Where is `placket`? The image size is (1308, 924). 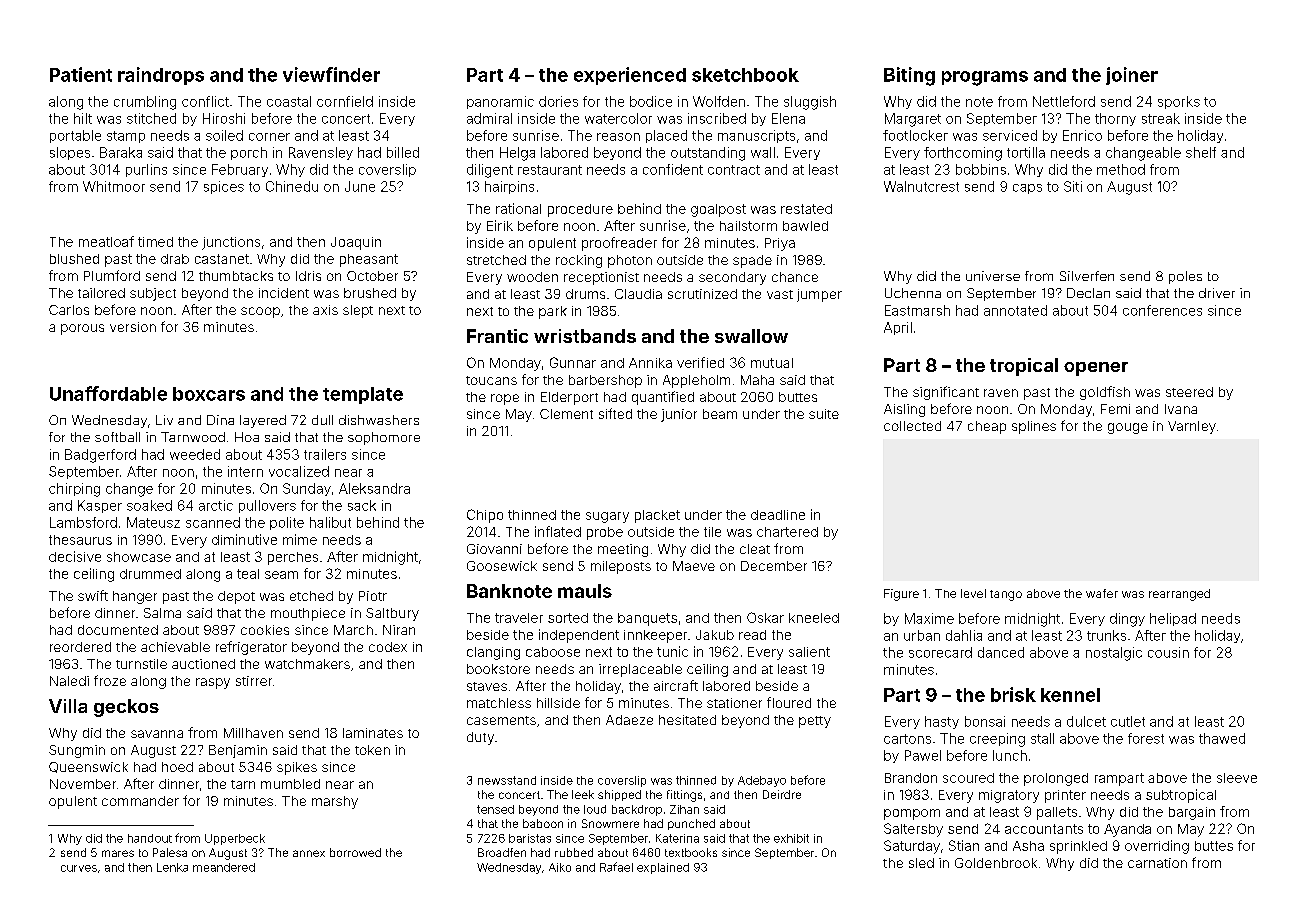 placket is located at coordinates (657, 516).
